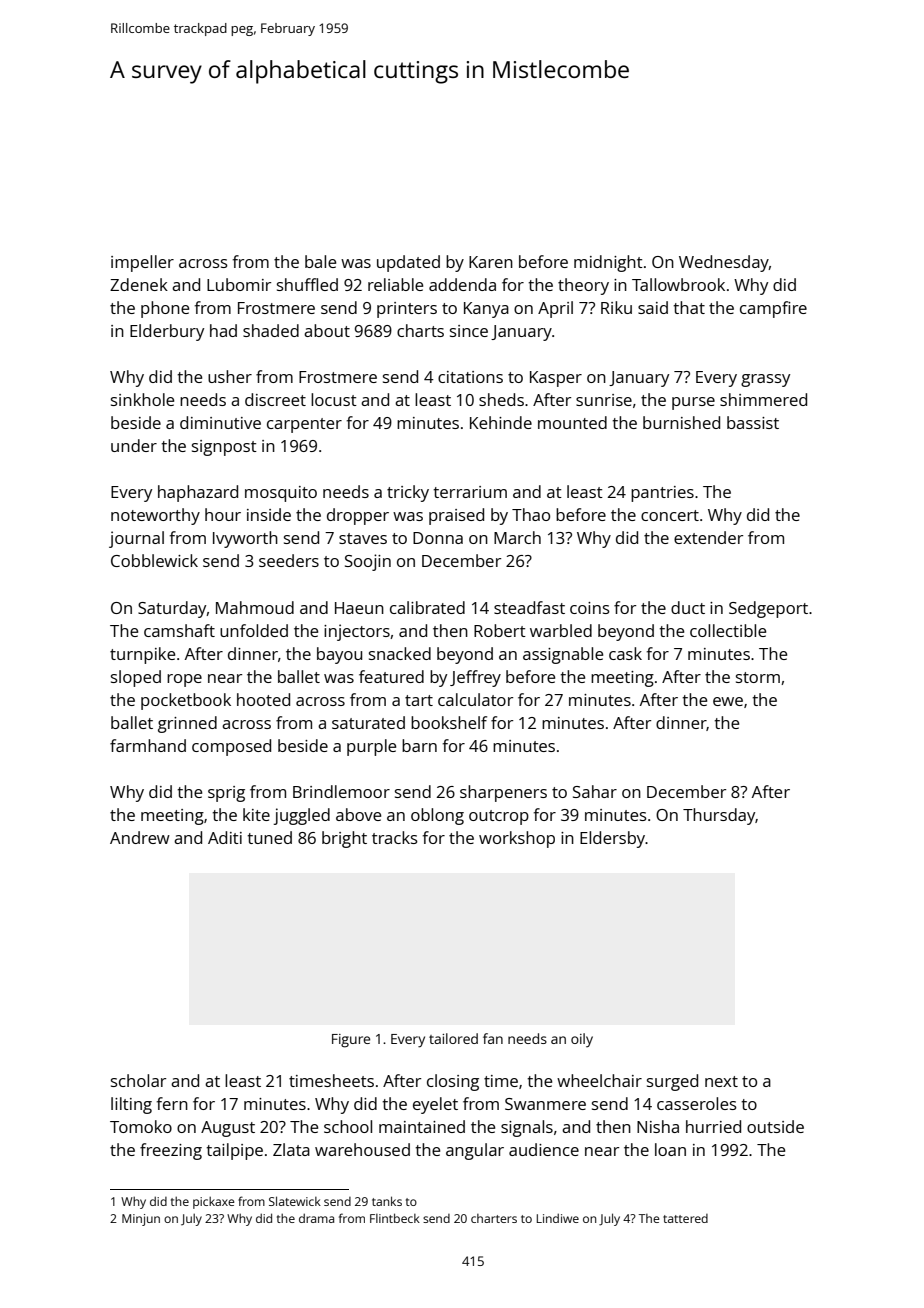 Image resolution: width=924 pixels, height=1308 pixels. Describe the element at coordinates (724, 263) in the page. I see `Wednesday` at that location.
